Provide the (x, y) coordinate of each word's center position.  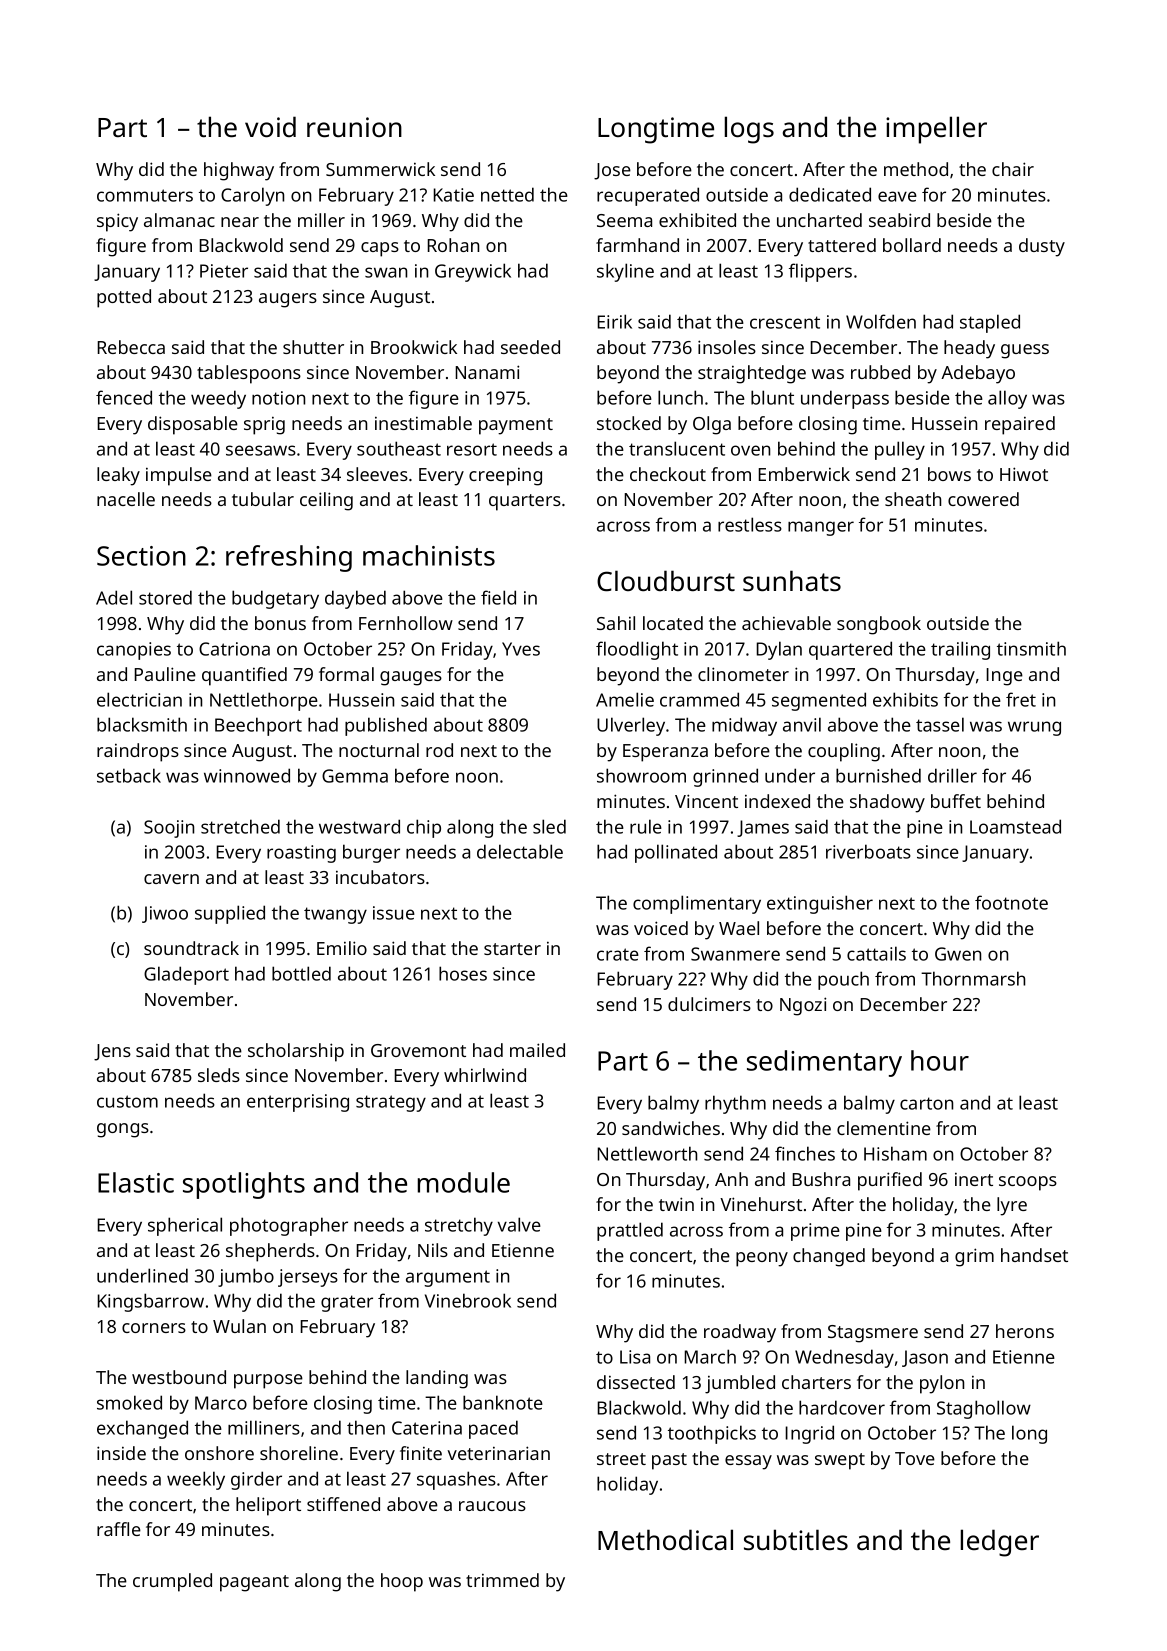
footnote (1011, 902)
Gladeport (186, 975)
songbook (879, 625)
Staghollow (984, 1409)
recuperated (648, 196)
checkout (668, 474)
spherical (185, 1226)
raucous (492, 1506)
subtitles (796, 1540)
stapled (990, 323)
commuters (145, 195)
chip (424, 828)
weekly (196, 1480)
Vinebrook (468, 1300)
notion (278, 398)
